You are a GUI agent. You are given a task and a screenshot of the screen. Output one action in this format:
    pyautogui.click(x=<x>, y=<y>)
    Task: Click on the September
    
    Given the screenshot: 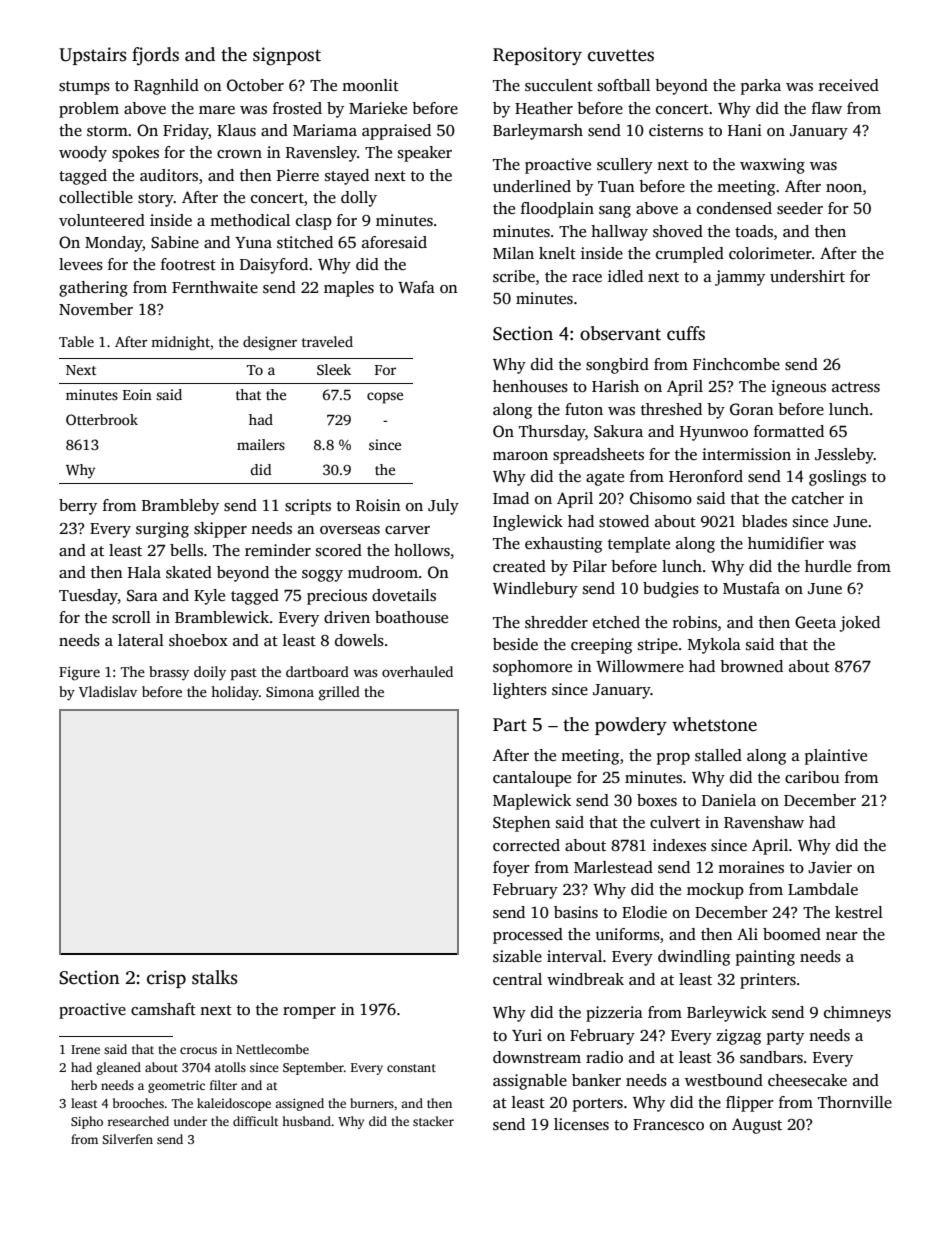 What is the action you would take?
    pyautogui.click(x=313, y=1068)
